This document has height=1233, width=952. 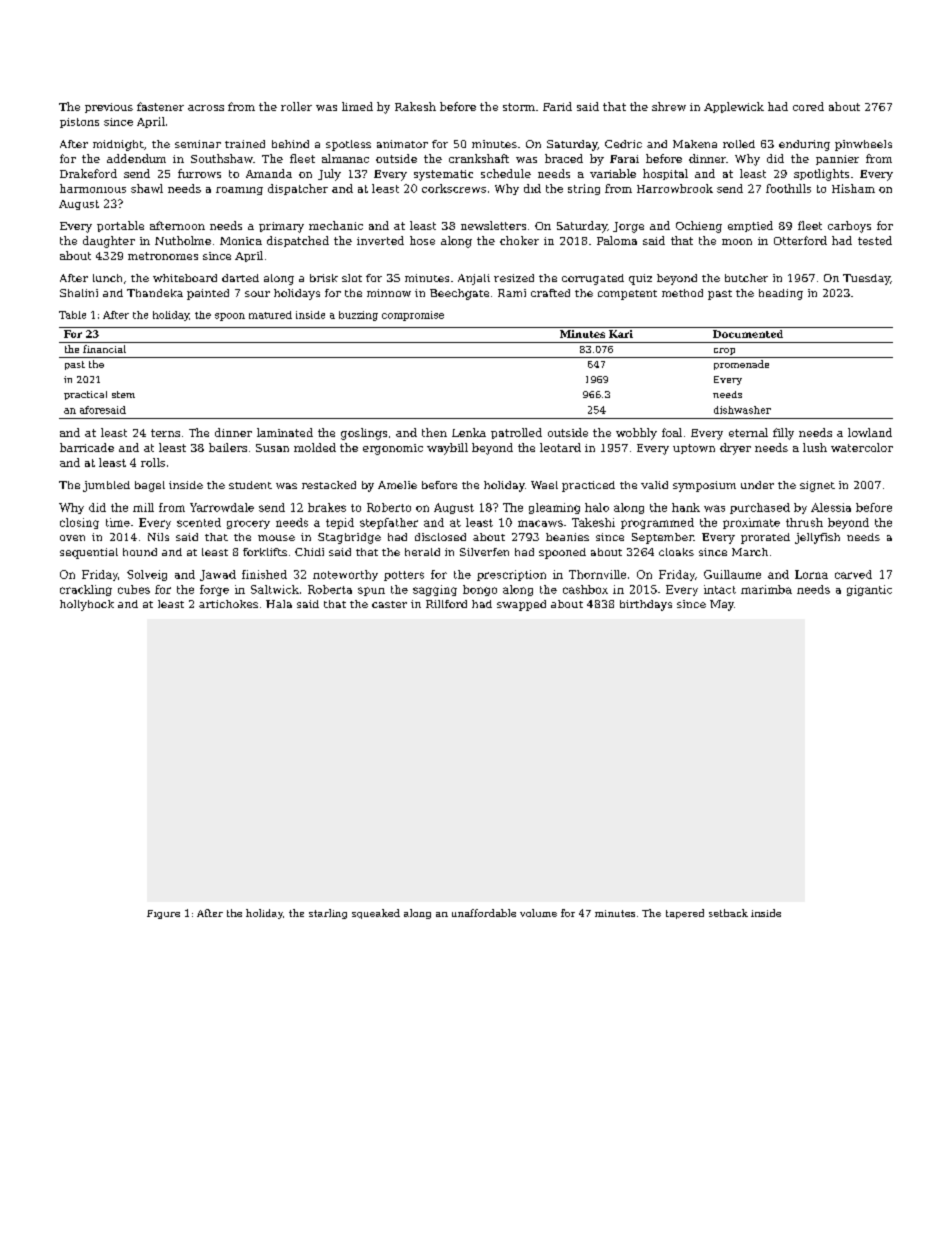 I want to click on swapped, so click(x=521, y=605).
